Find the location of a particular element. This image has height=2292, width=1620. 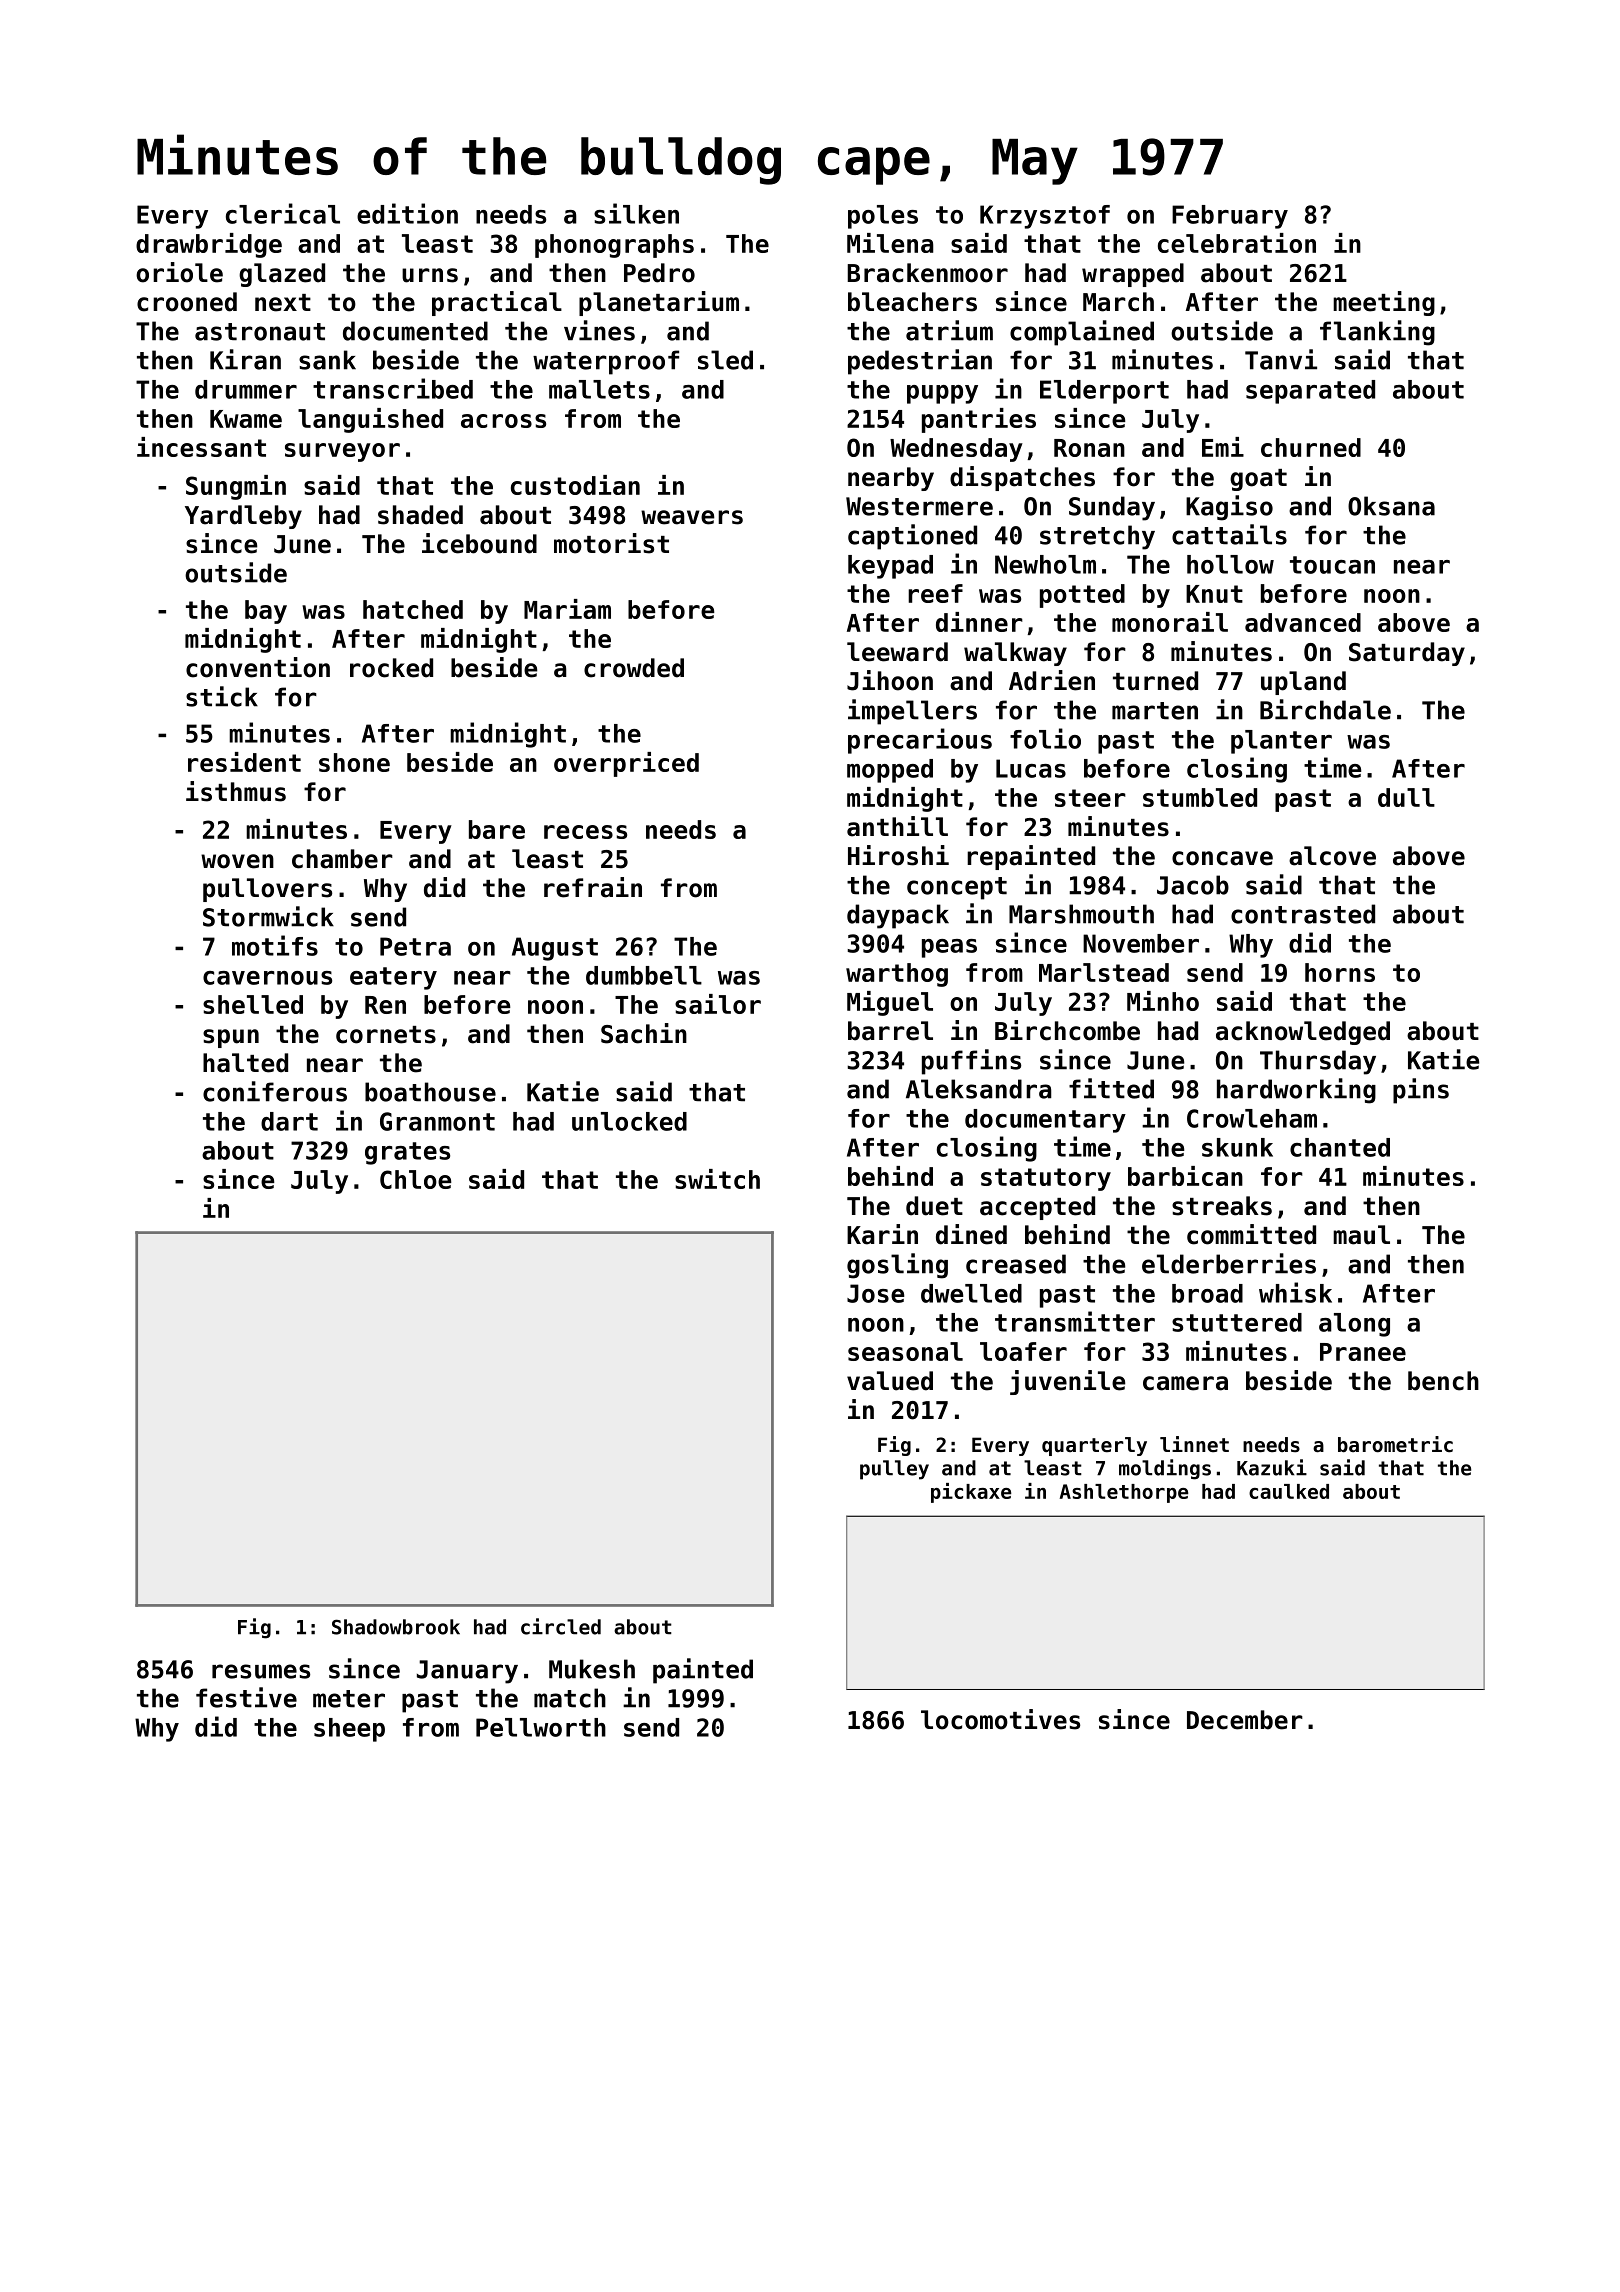

switch is located at coordinates (717, 1179).
